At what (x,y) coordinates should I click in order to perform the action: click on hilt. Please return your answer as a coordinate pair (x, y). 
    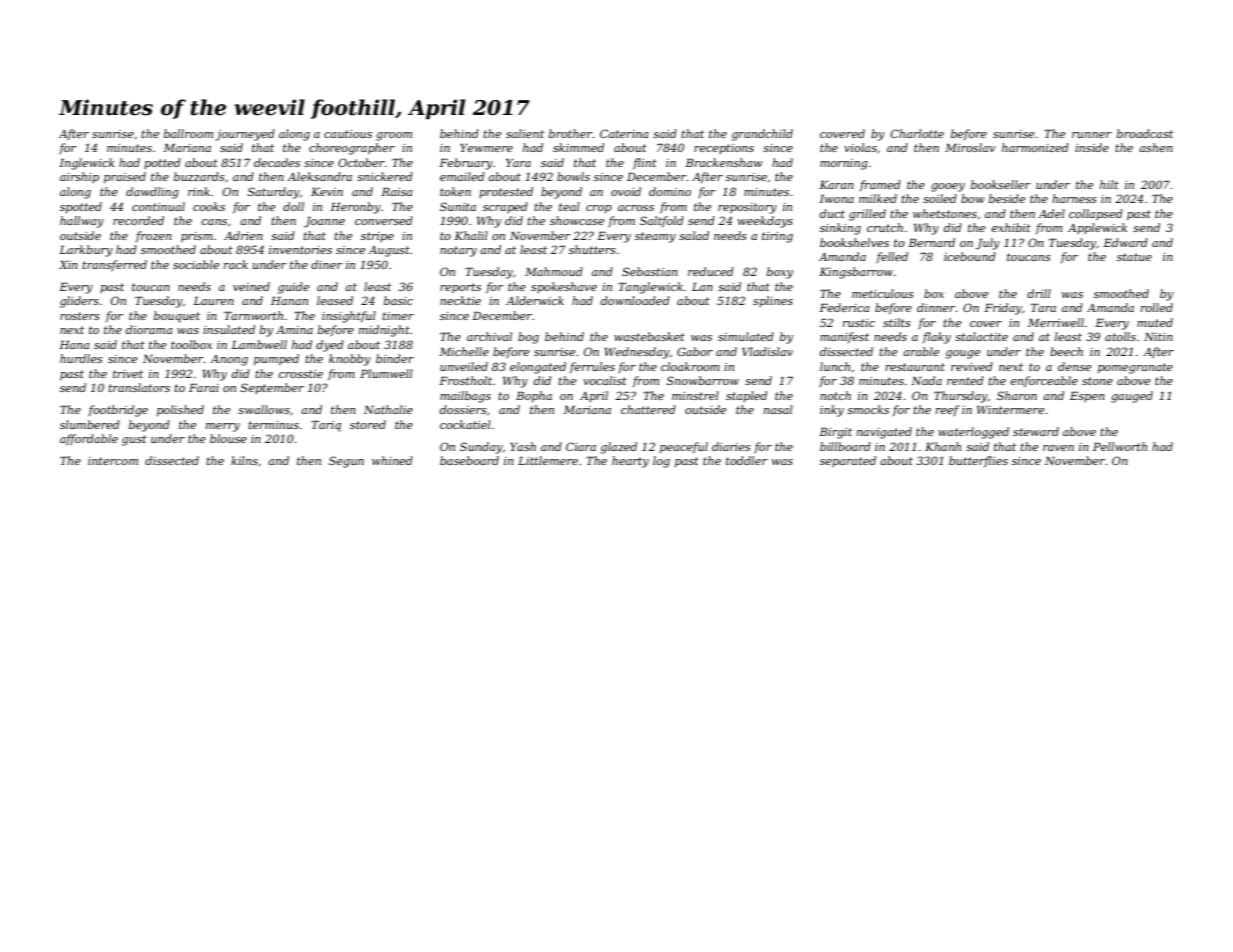
    Looking at the image, I should click on (1109, 184).
